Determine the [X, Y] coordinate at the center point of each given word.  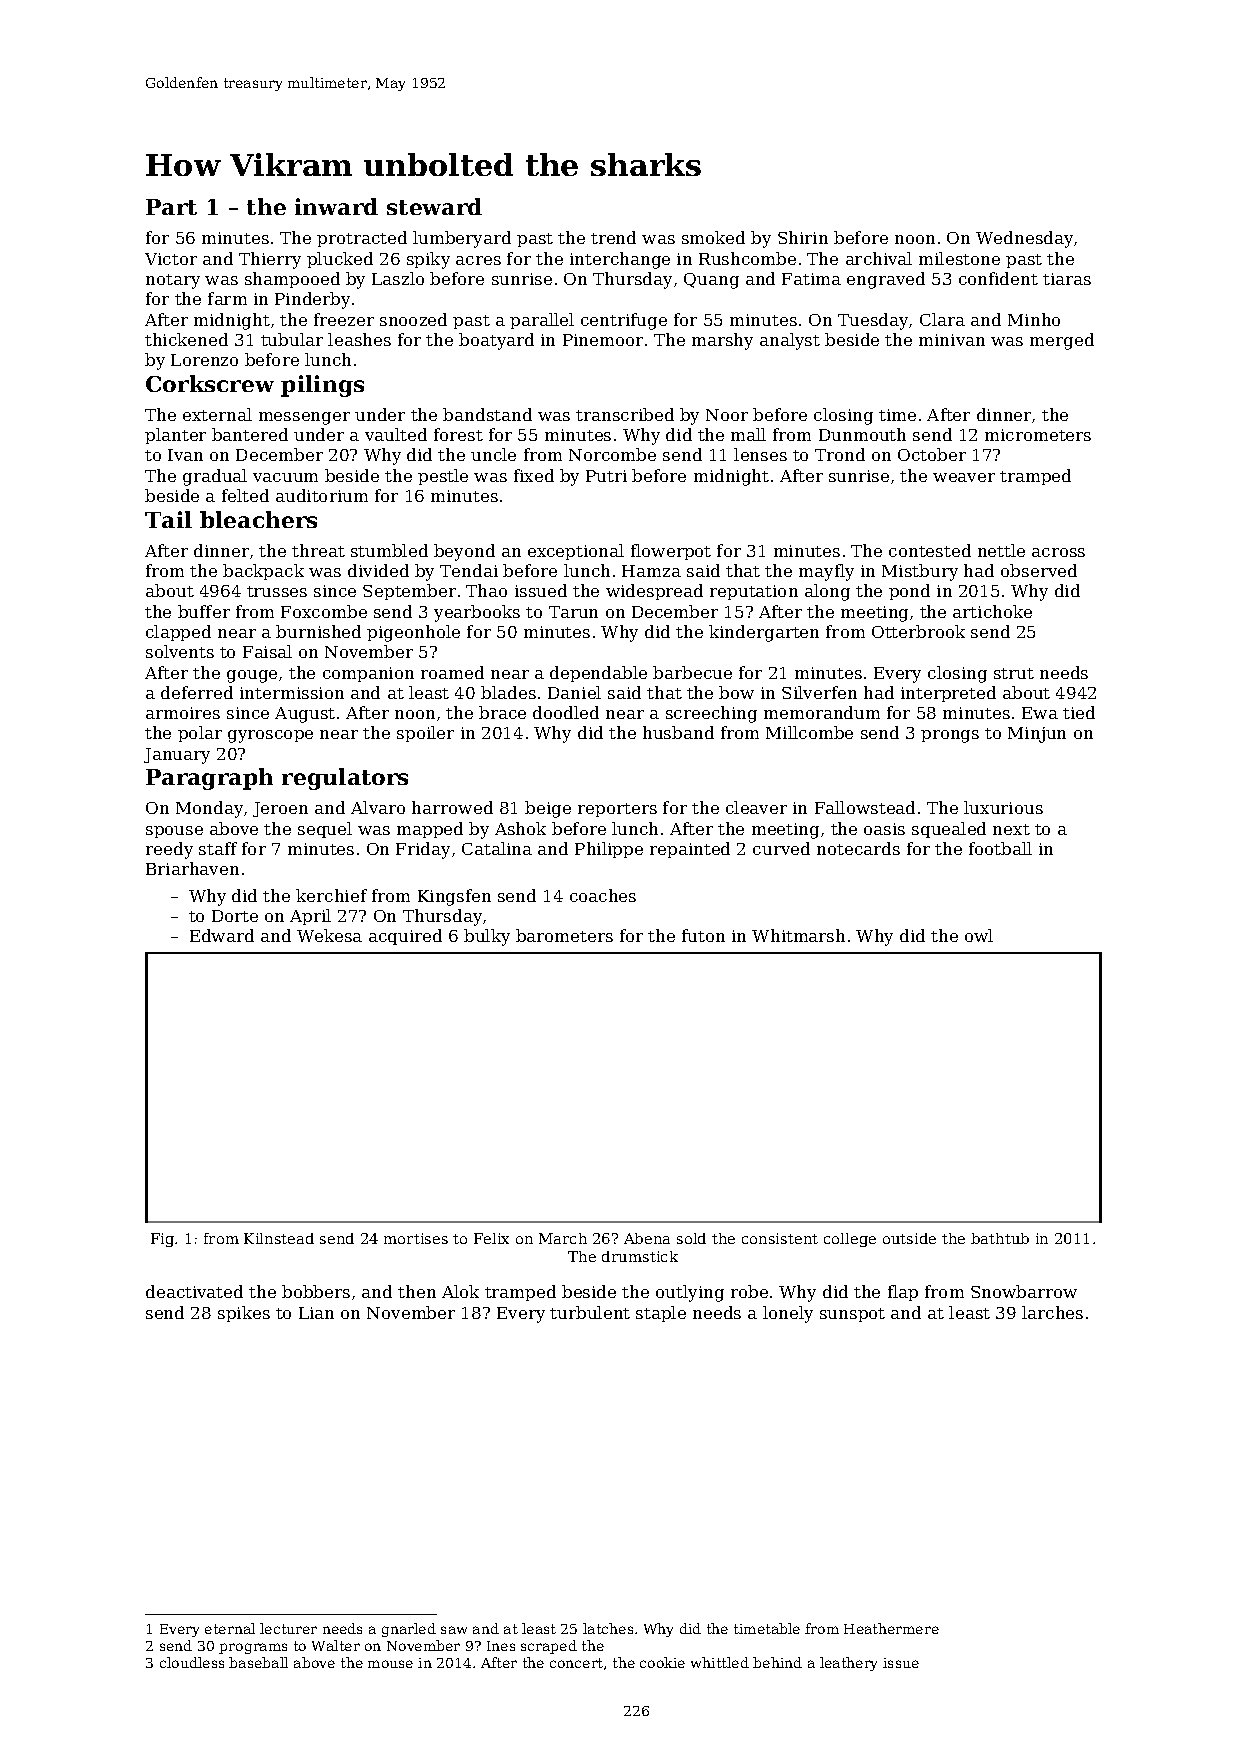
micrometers [1038, 435]
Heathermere [891, 1628]
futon [703, 935]
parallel [542, 321]
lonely [788, 1314]
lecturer [288, 1628]
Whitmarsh [798, 935]
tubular [292, 339]
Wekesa [329, 935]
